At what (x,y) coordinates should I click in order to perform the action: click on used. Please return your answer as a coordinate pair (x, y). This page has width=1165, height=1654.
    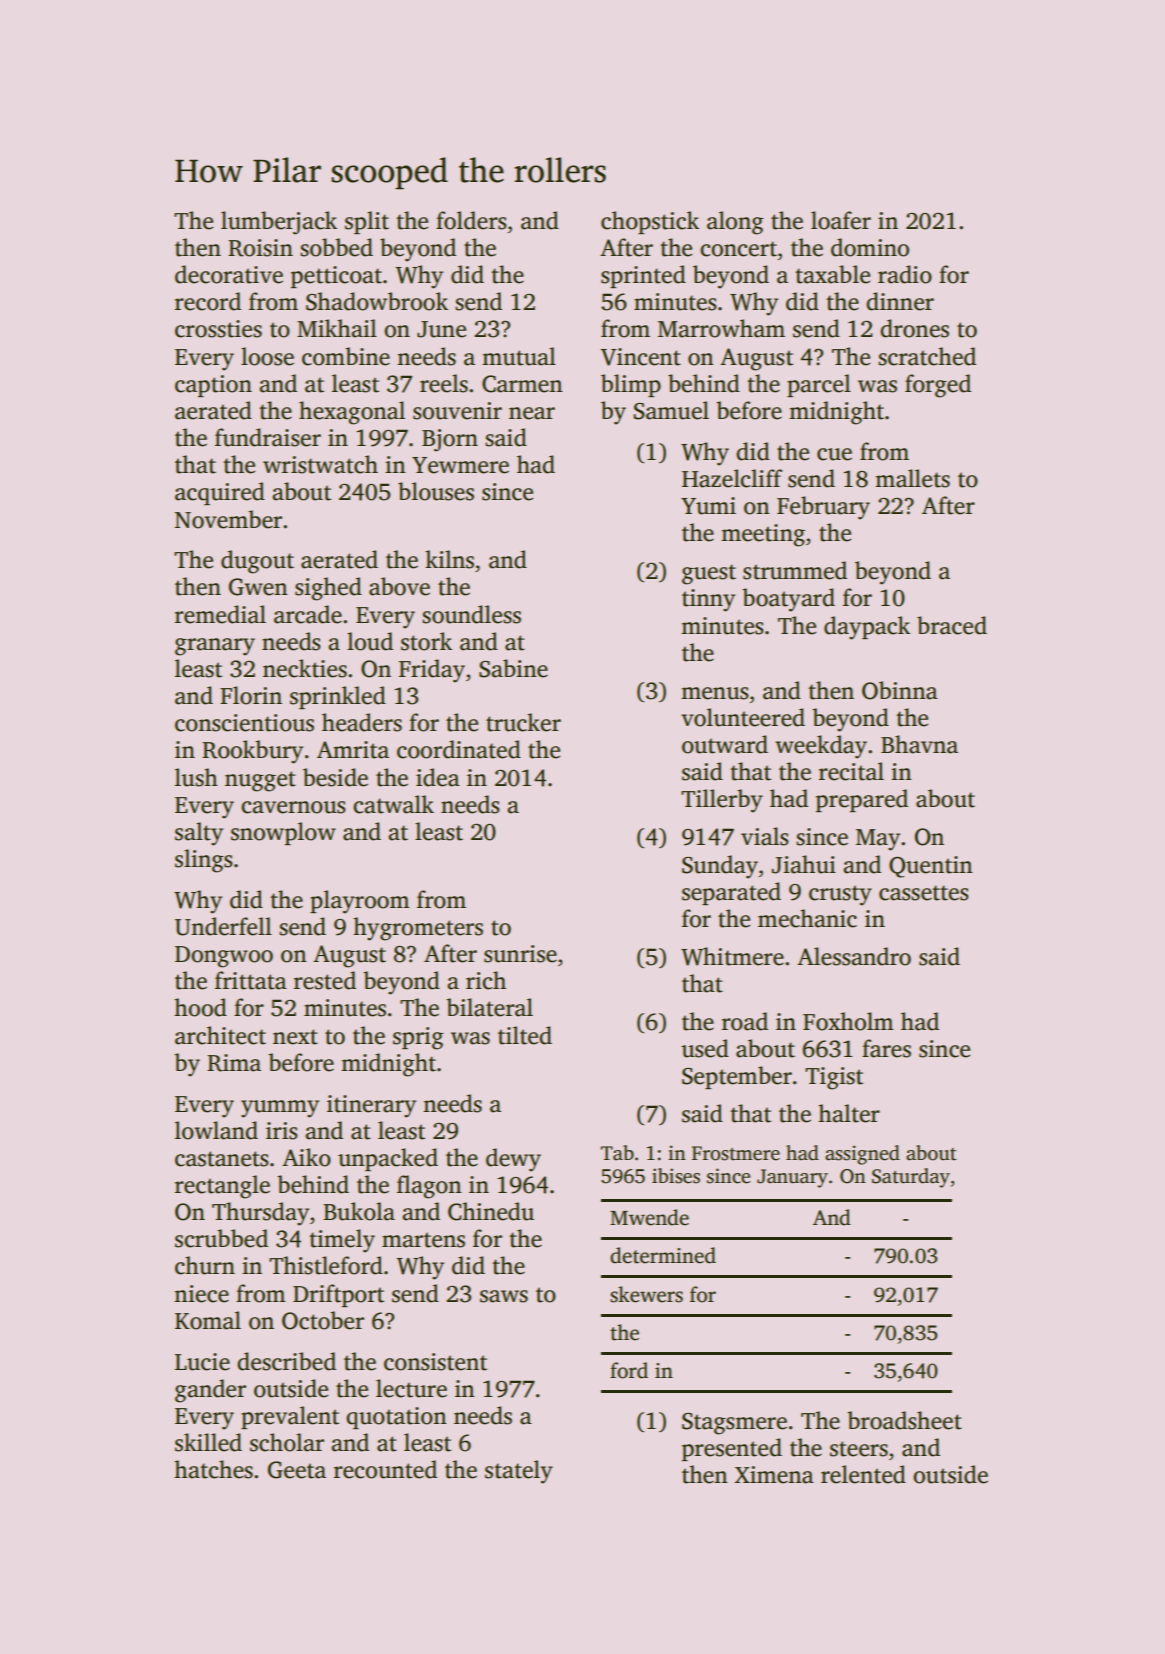
    Looking at the image, I should click on (705, 1048).
